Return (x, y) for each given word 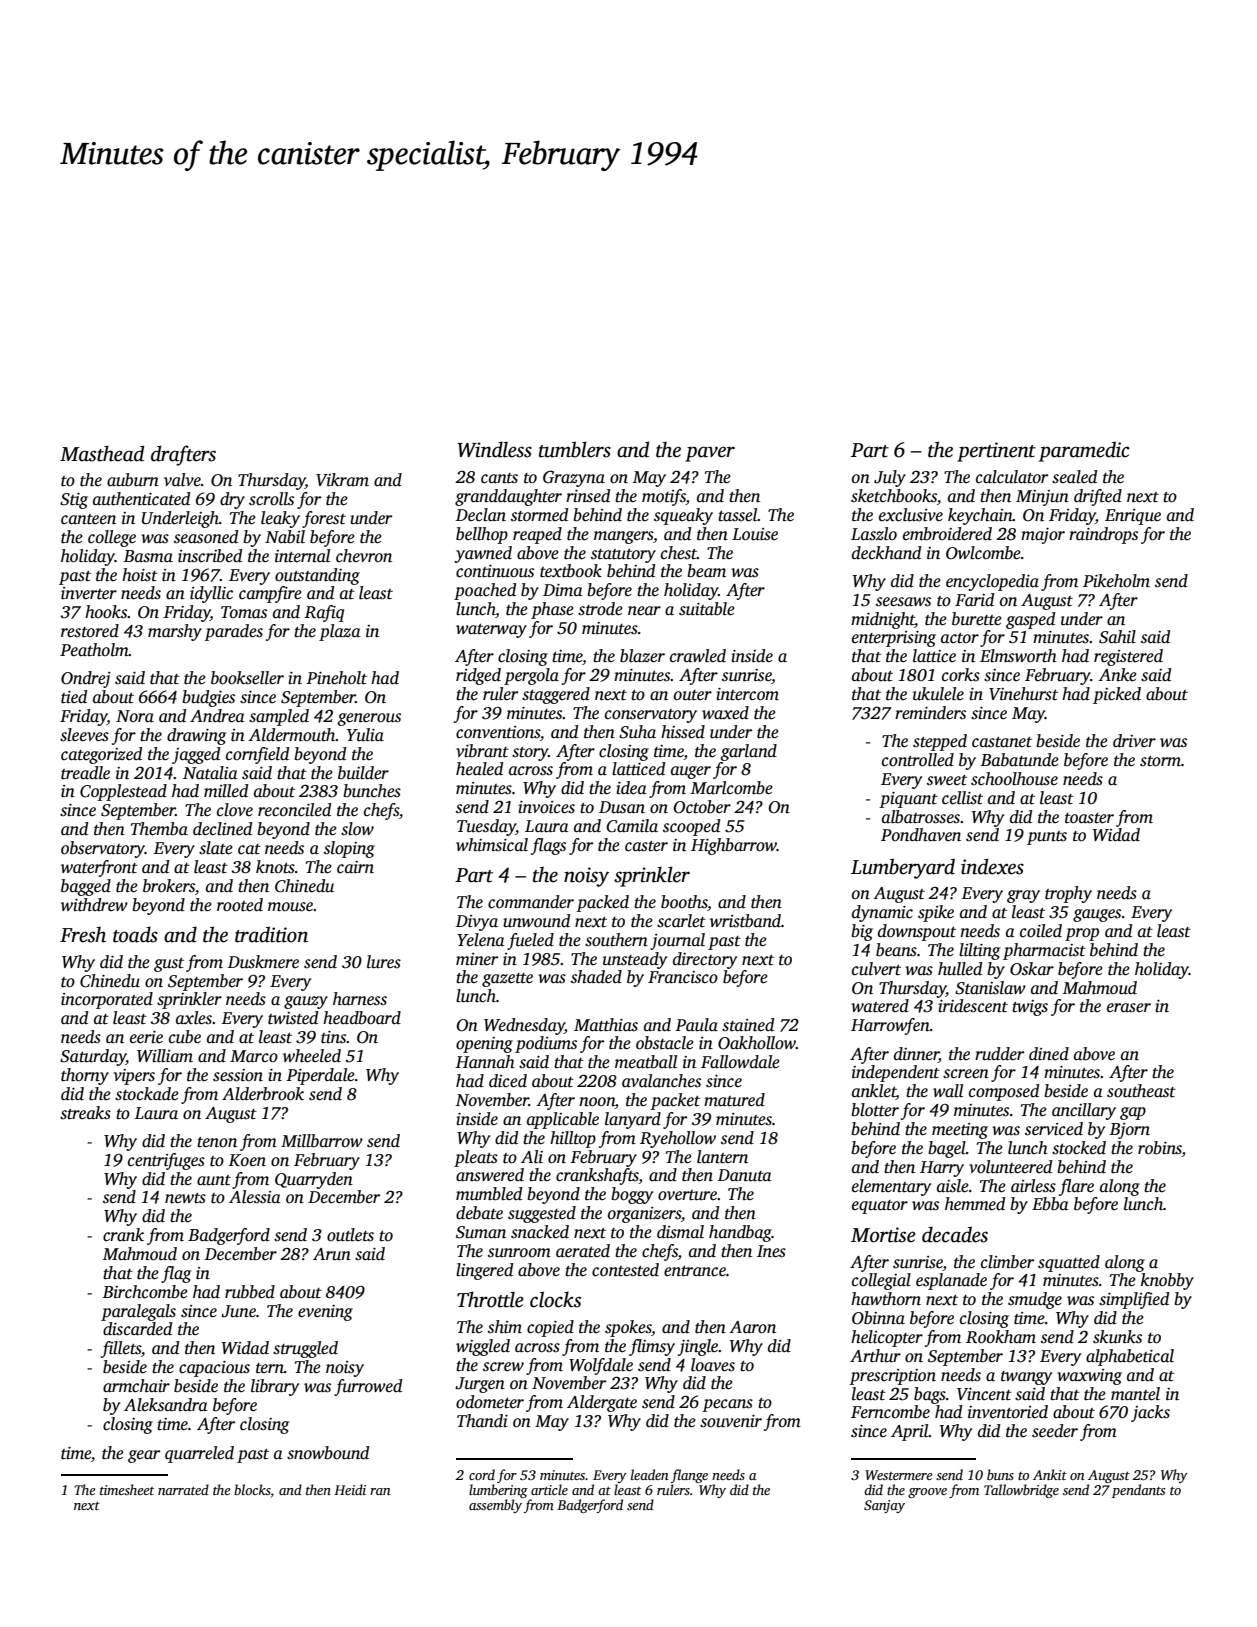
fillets (121, 1349)
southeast (1141, 1091)
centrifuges (166, 1161)
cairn (355, 867)
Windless (494, 449)
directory (705, 960)
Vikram (342, 480)
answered (490, 1175)
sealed (1074, 477)
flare (1076, 1187)
